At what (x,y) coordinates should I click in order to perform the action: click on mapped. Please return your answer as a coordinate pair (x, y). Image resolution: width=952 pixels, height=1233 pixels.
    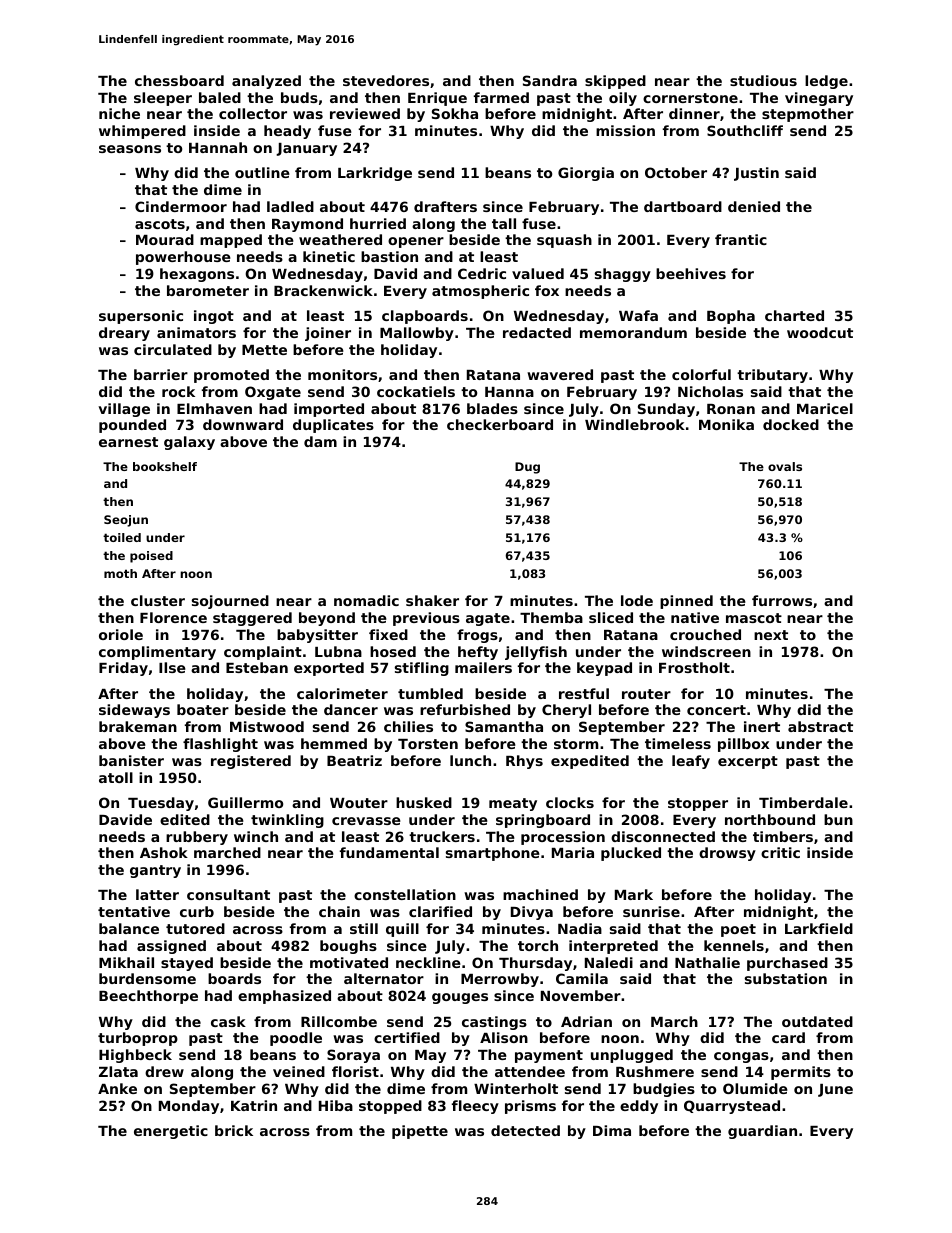
    Looking at the image, I should click on (231, 241).
